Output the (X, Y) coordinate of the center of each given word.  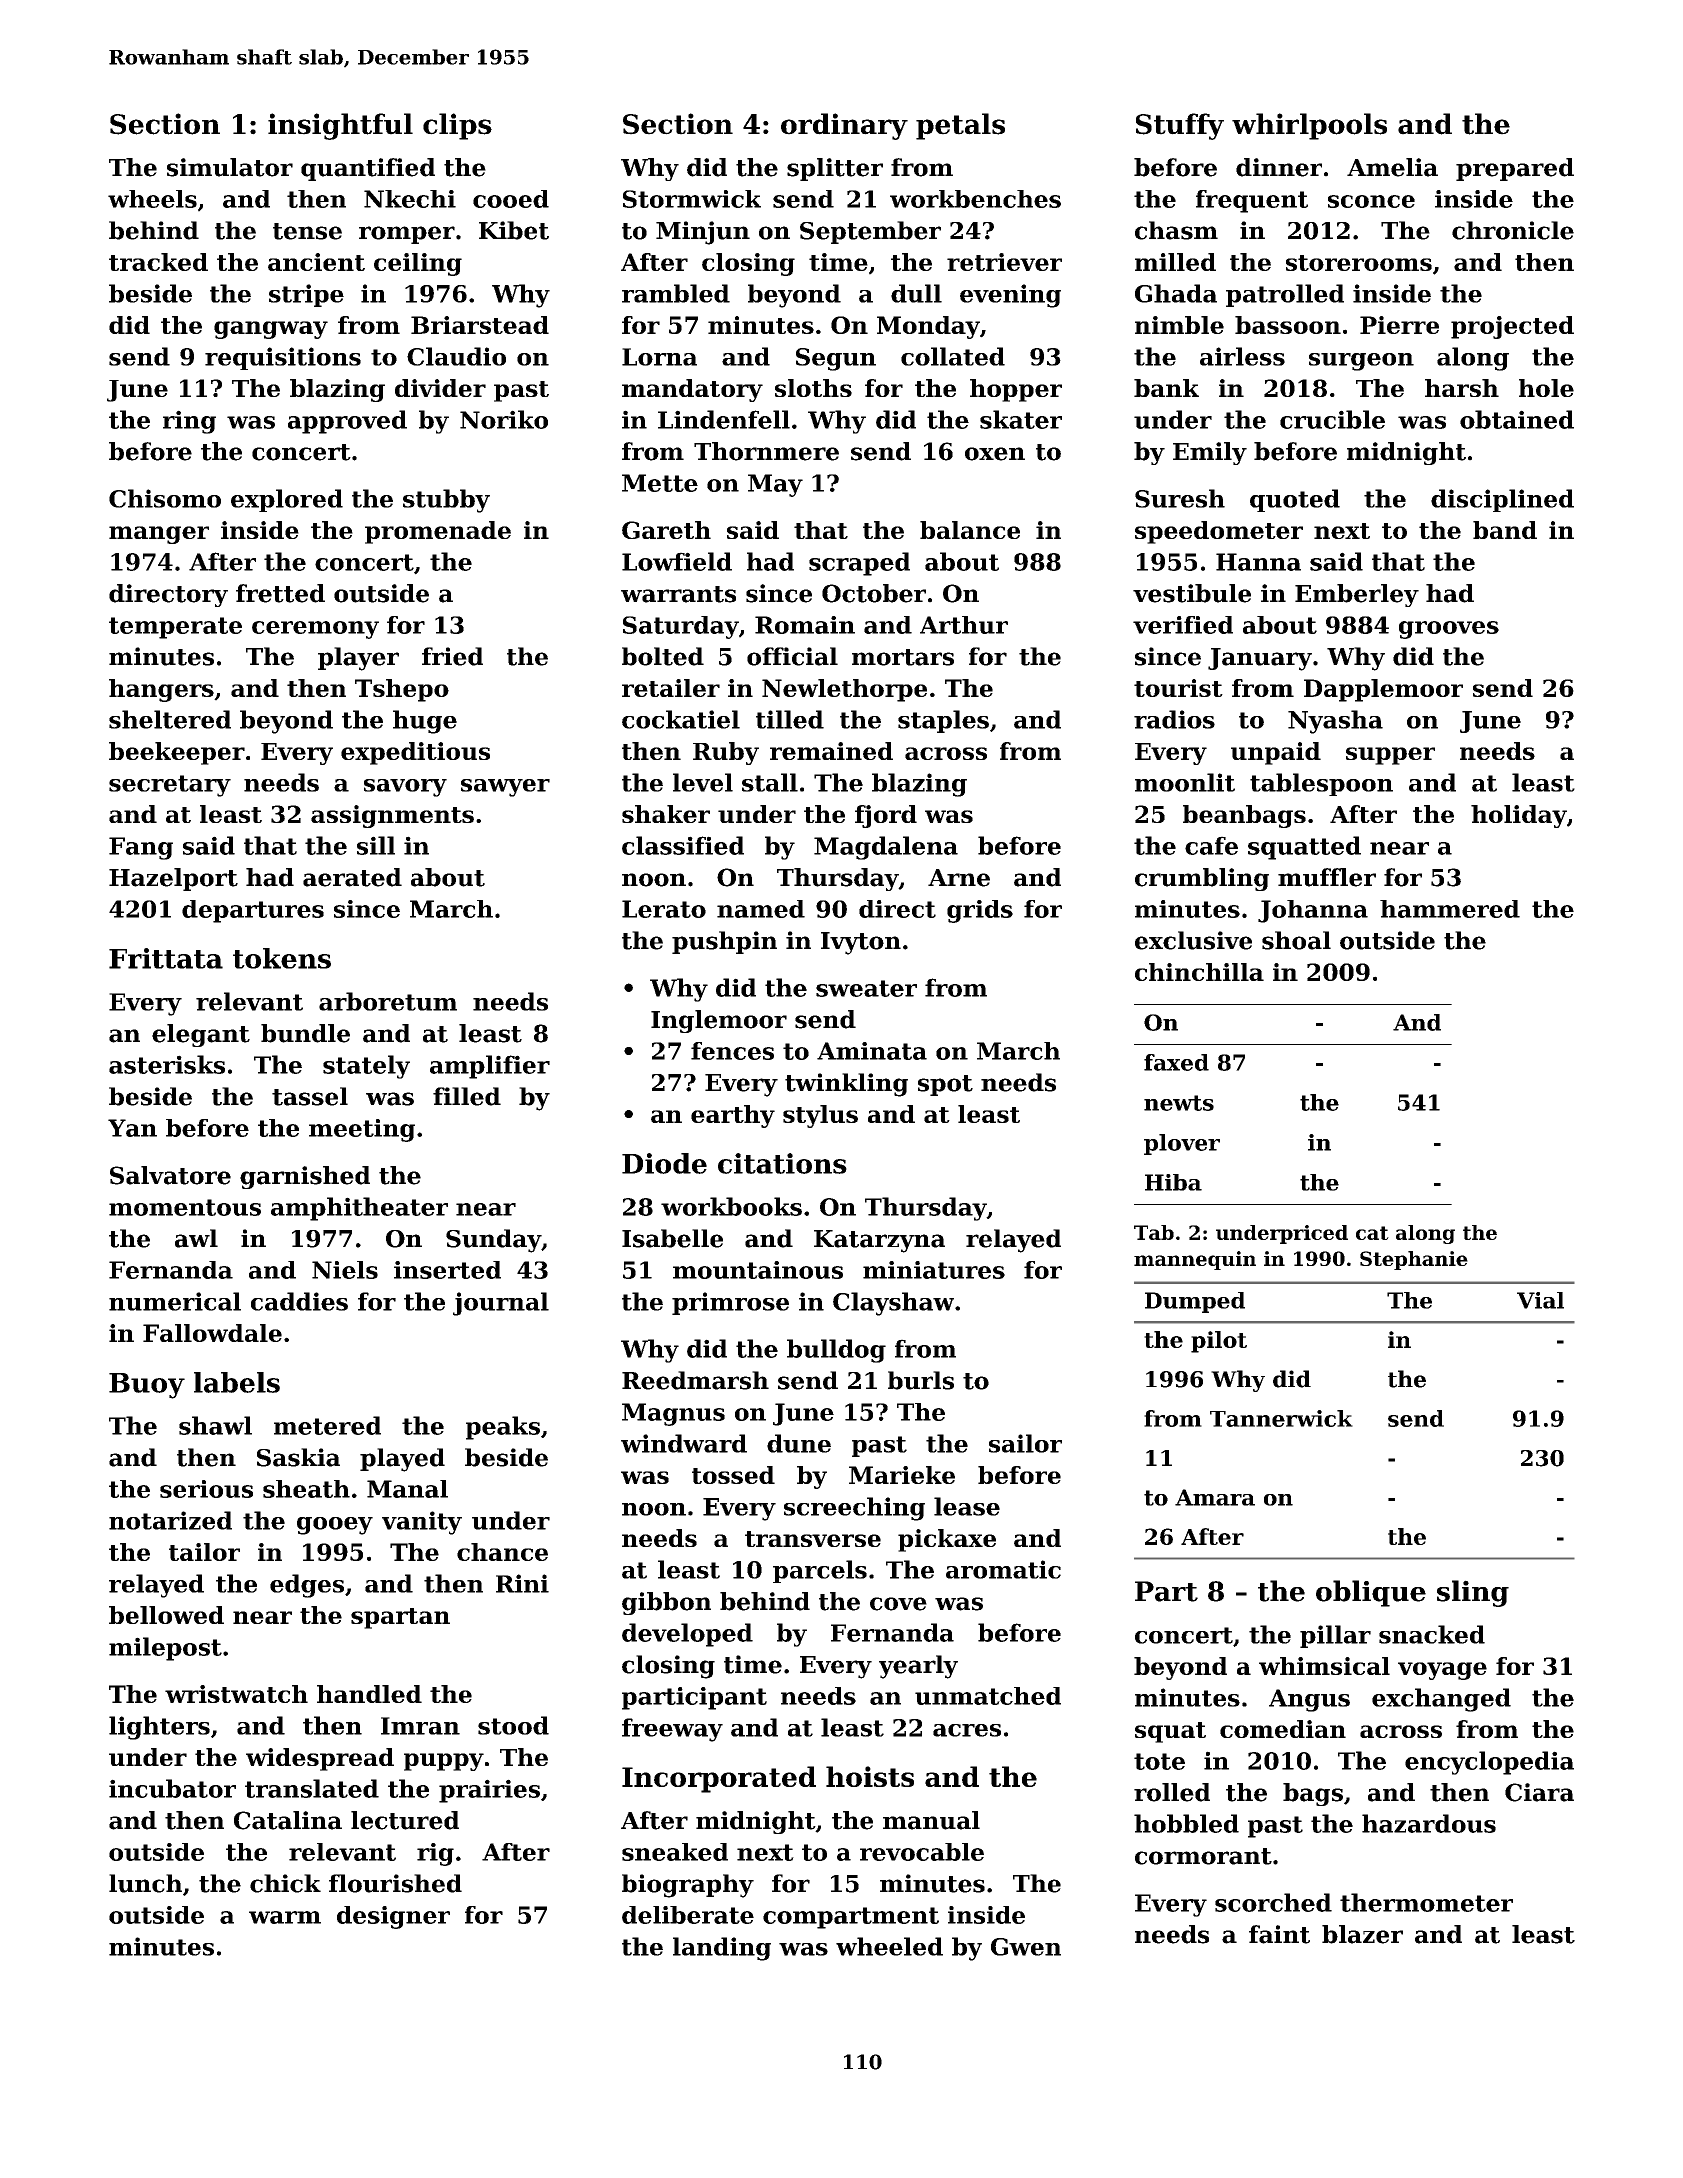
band (1505, 530)
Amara (1215, 1497)
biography (688, 1886)
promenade (438, 532)
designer (393, 1917)
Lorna (659, 357)
